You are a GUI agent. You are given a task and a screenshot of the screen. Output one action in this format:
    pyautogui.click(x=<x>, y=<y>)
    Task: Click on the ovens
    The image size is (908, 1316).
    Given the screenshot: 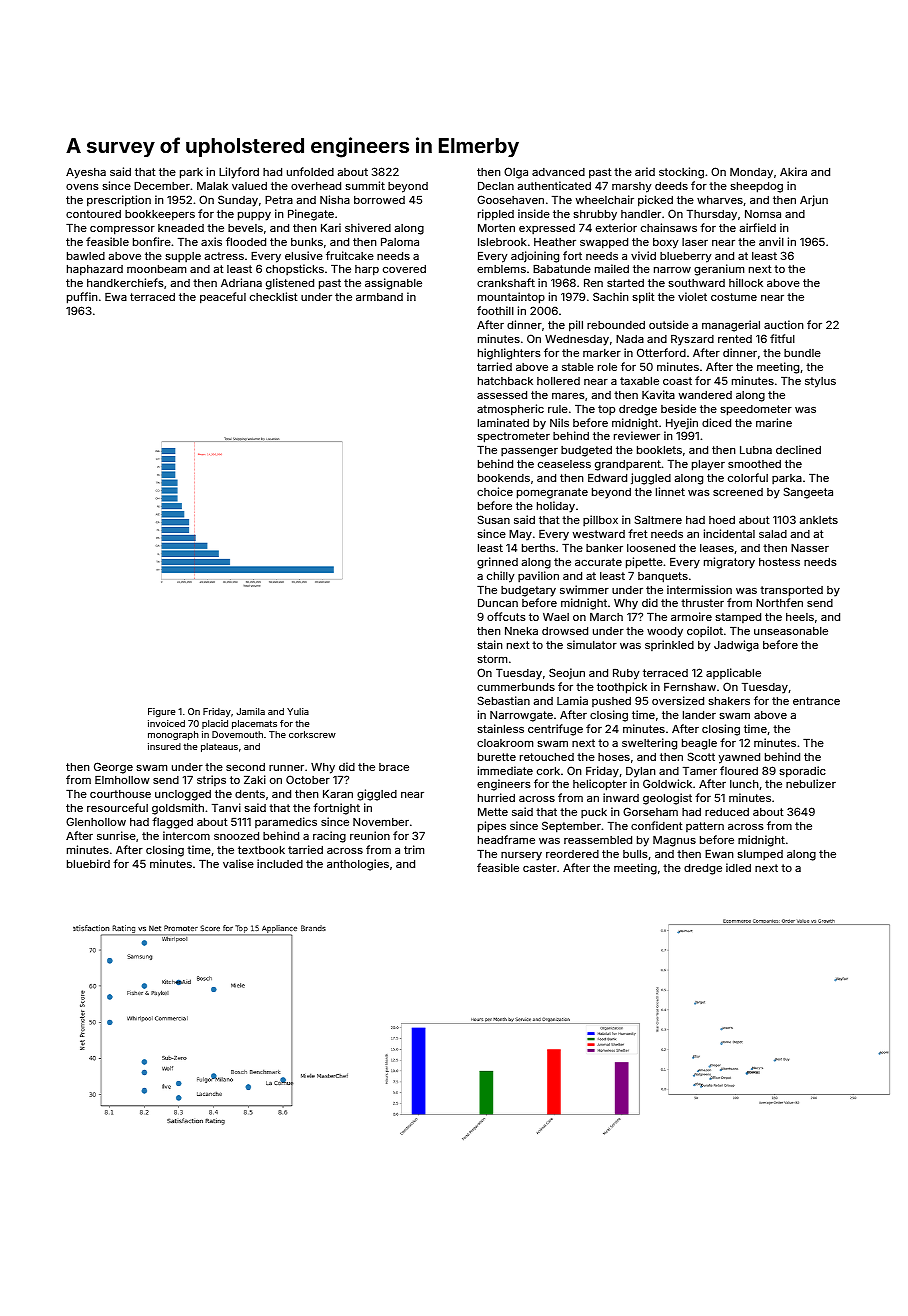 What is the action you would take?
    pyautogui.click(x=82, y=187)
